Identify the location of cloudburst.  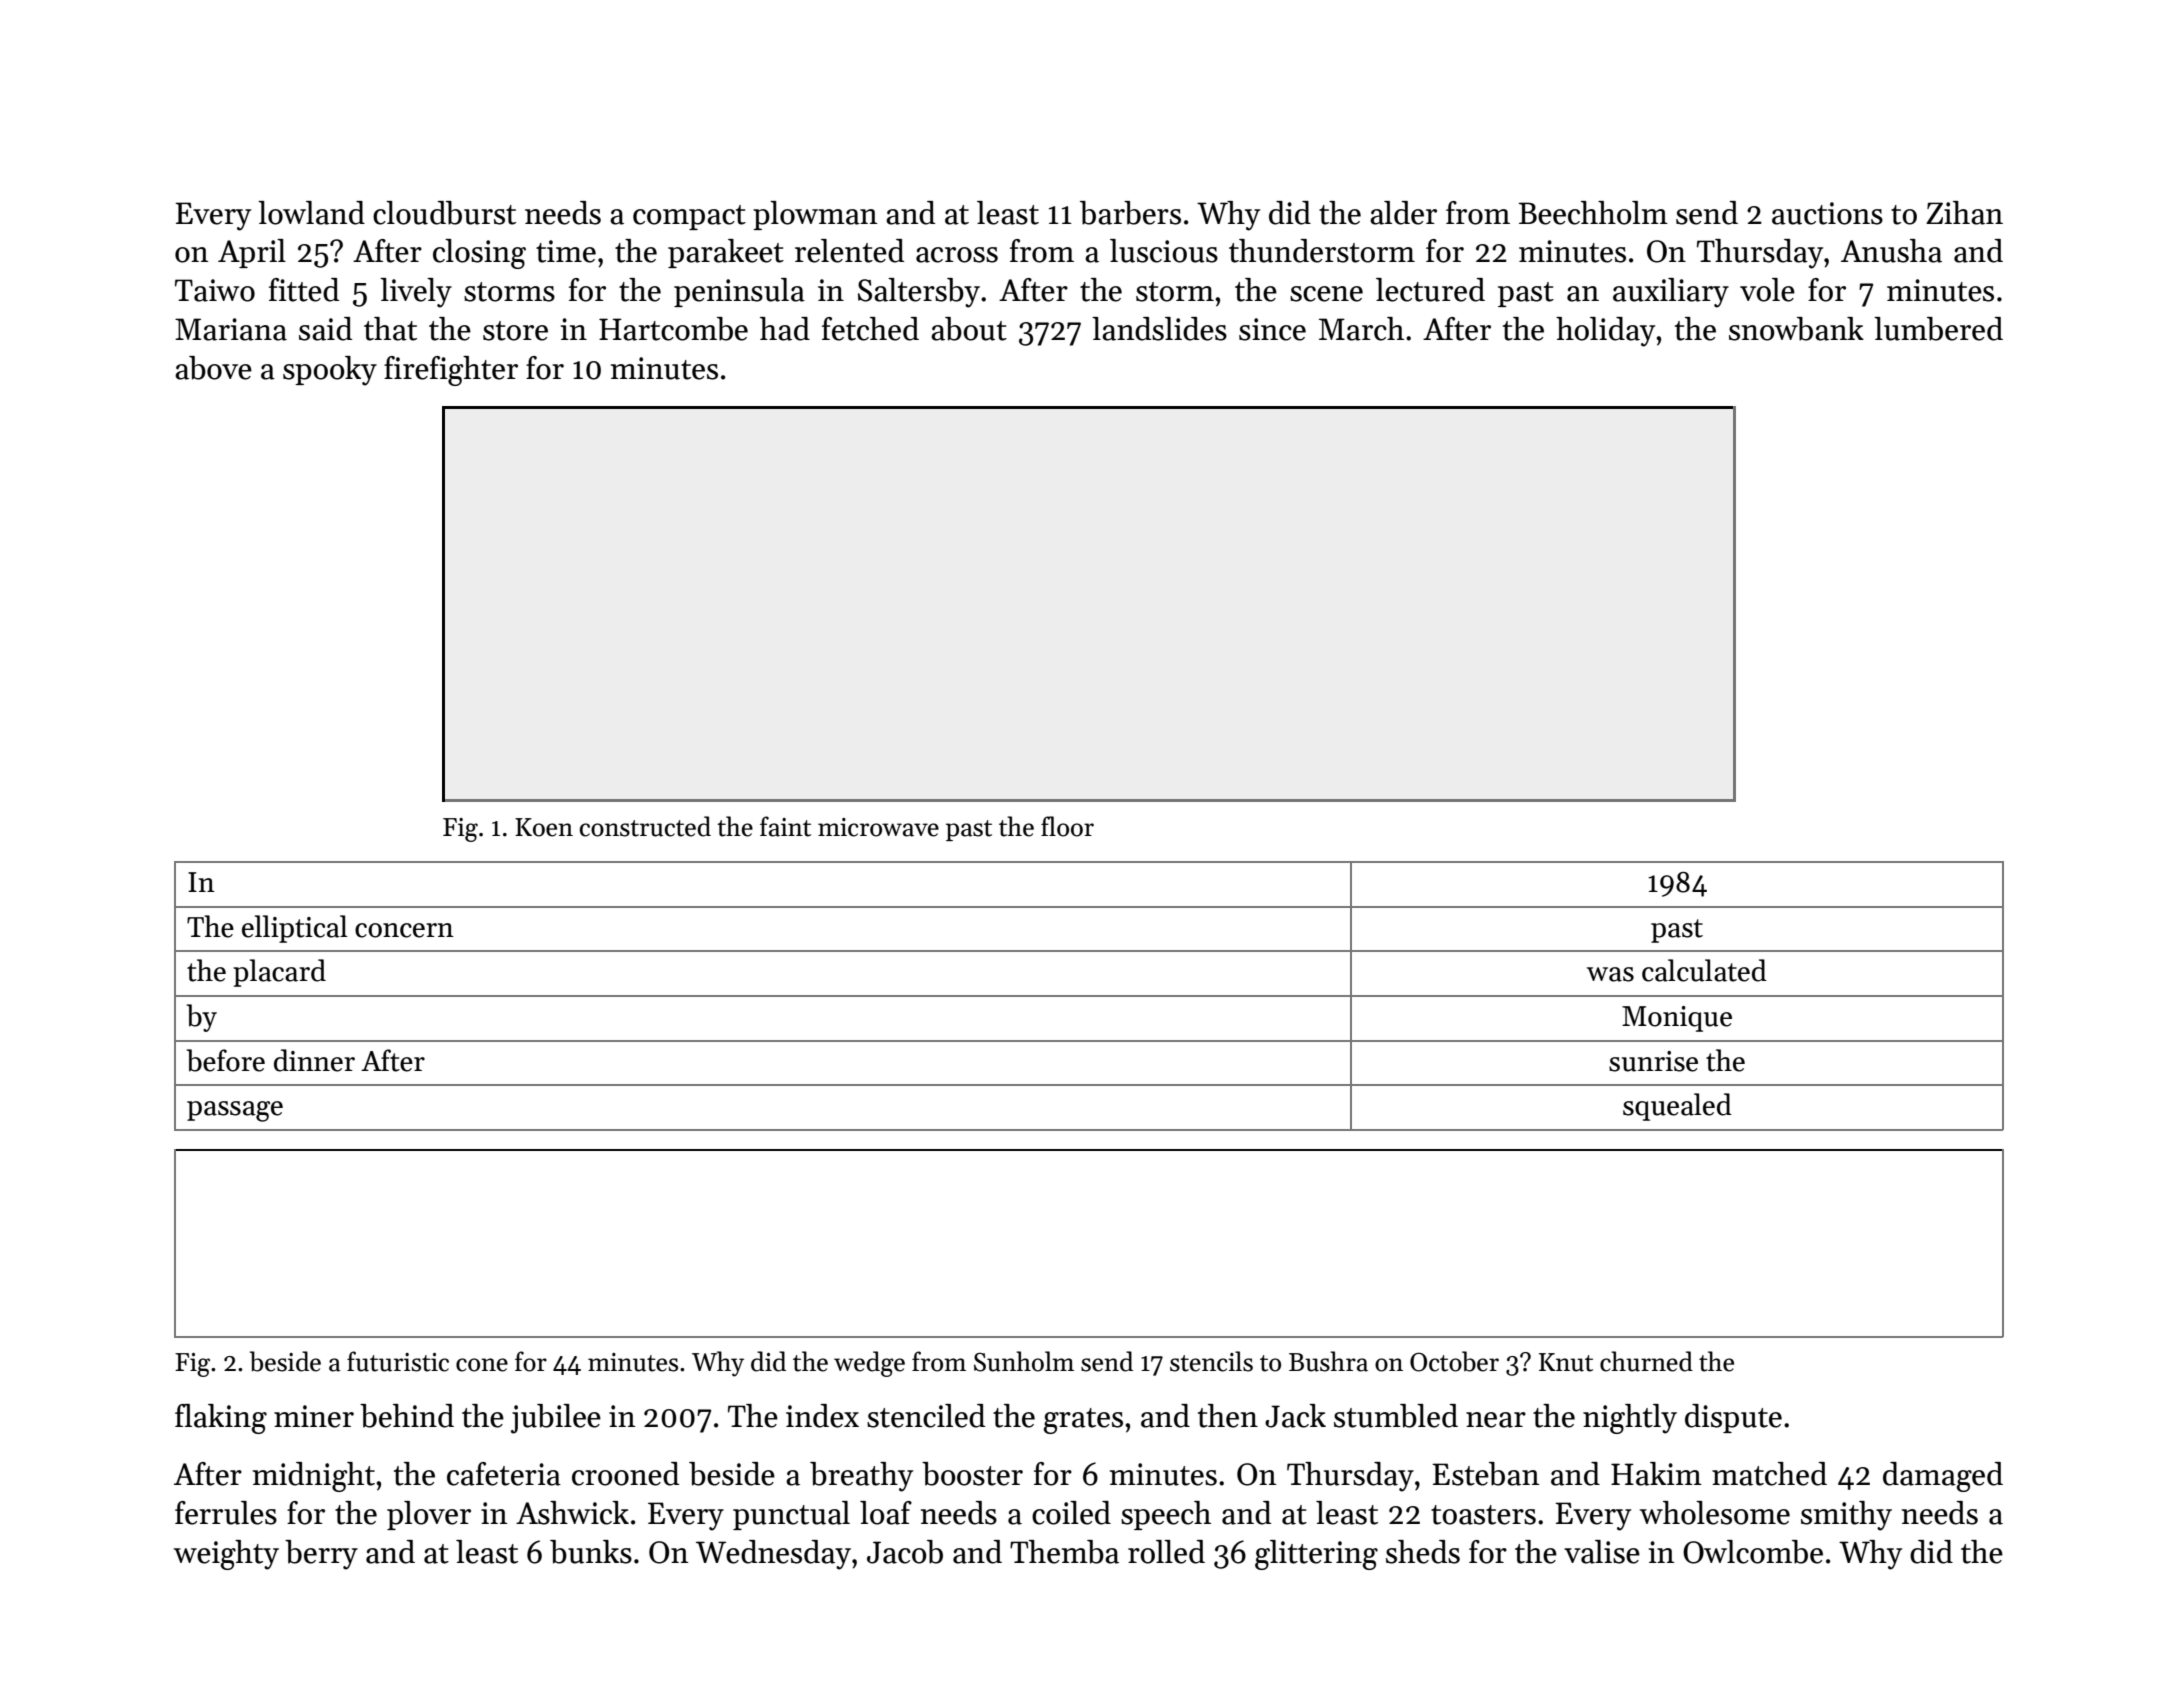
(444, 213).
